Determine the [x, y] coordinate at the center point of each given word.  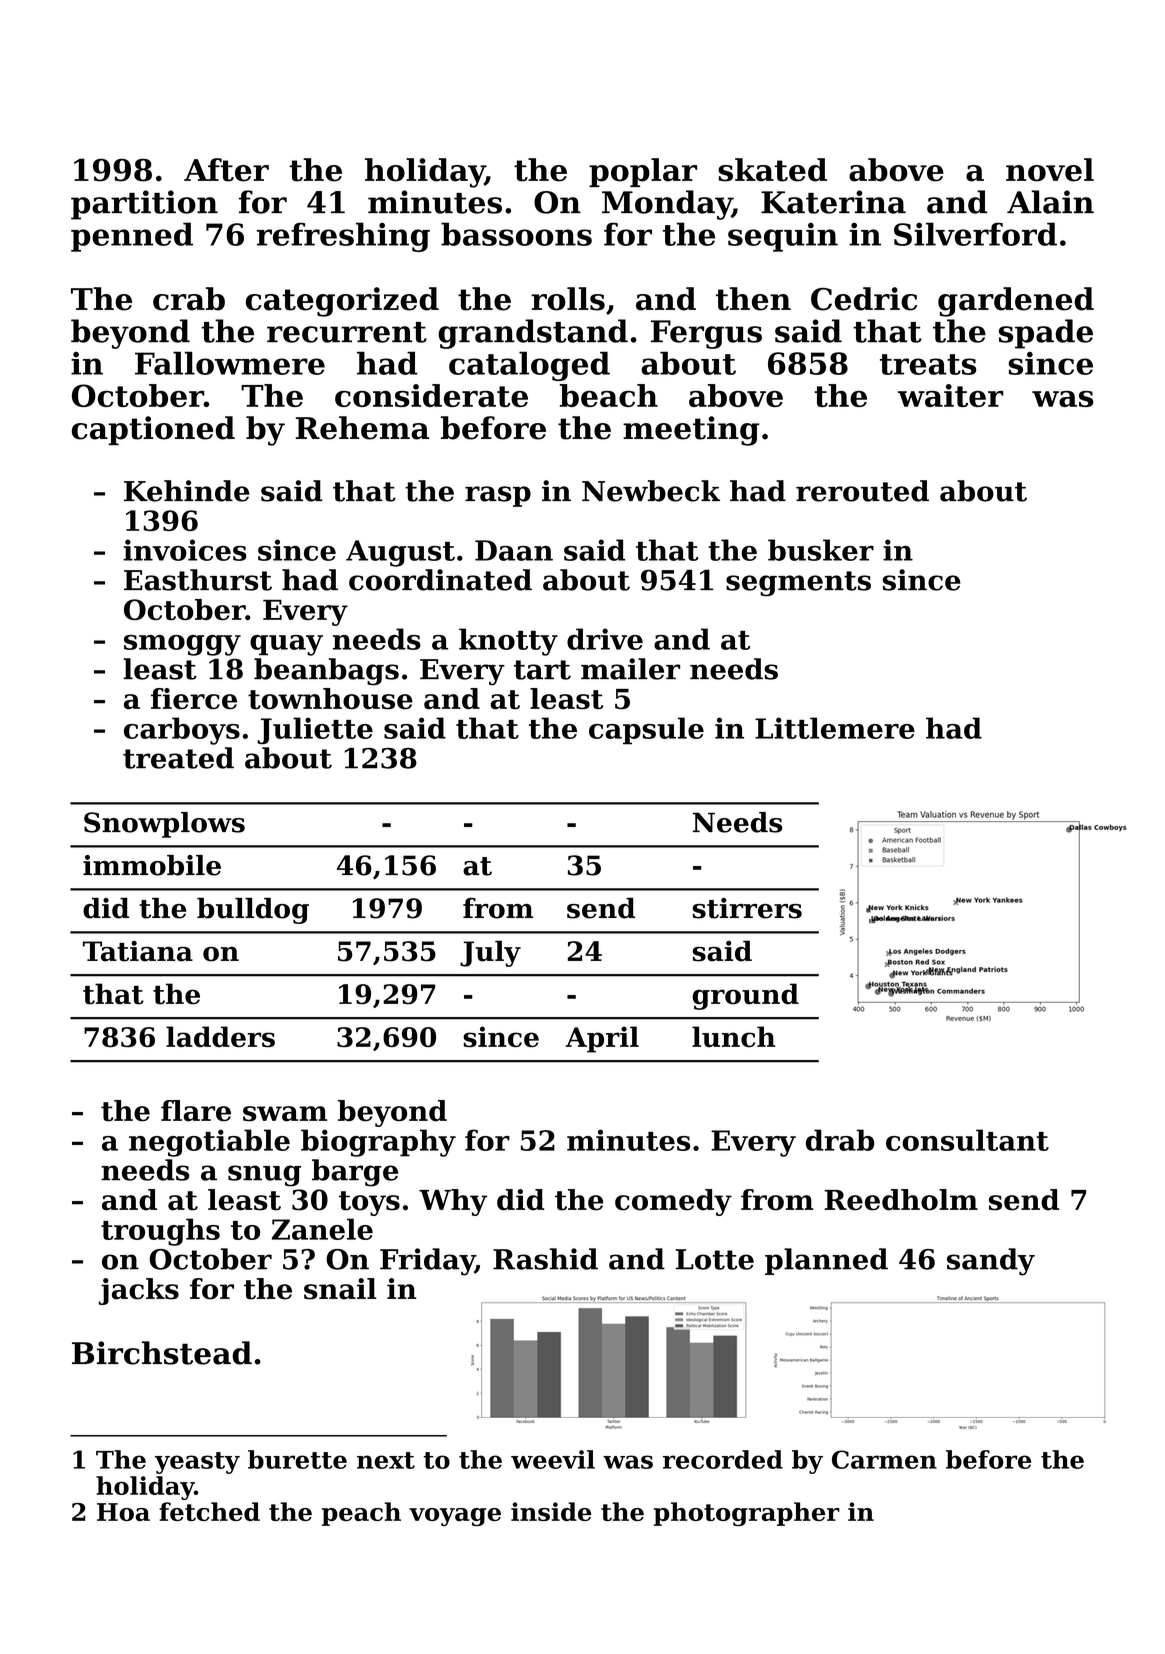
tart [542, 670]
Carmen [884, 1459]
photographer [747, 1514]
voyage [455, 1517]
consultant [967, 1140]
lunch [733, 1036]
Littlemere [835, 728]
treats [928, 364]
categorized [342, 302]
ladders [220, 1036]
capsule [646, 731]
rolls [568, 299]
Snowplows [164, 825]
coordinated [440, 580]
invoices [185, 550]
